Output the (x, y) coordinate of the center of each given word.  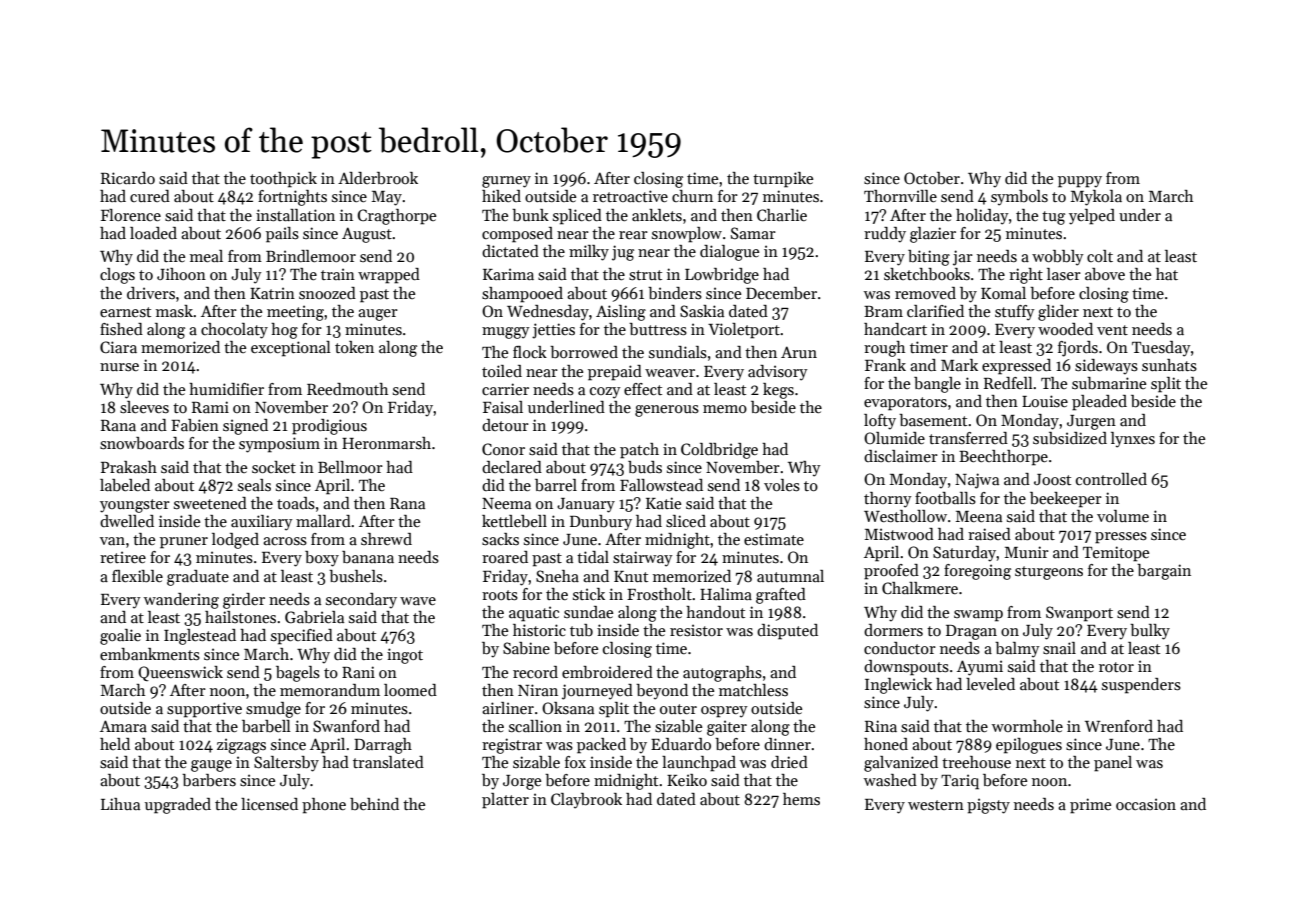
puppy (1080, 182)
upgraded (178, 806)
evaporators (905, 404)
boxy (322, 559)
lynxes (1133, 440)
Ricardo (128, 178)
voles (782, 485)
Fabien (195, 425)
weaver (670, 373)
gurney (506, 182)
